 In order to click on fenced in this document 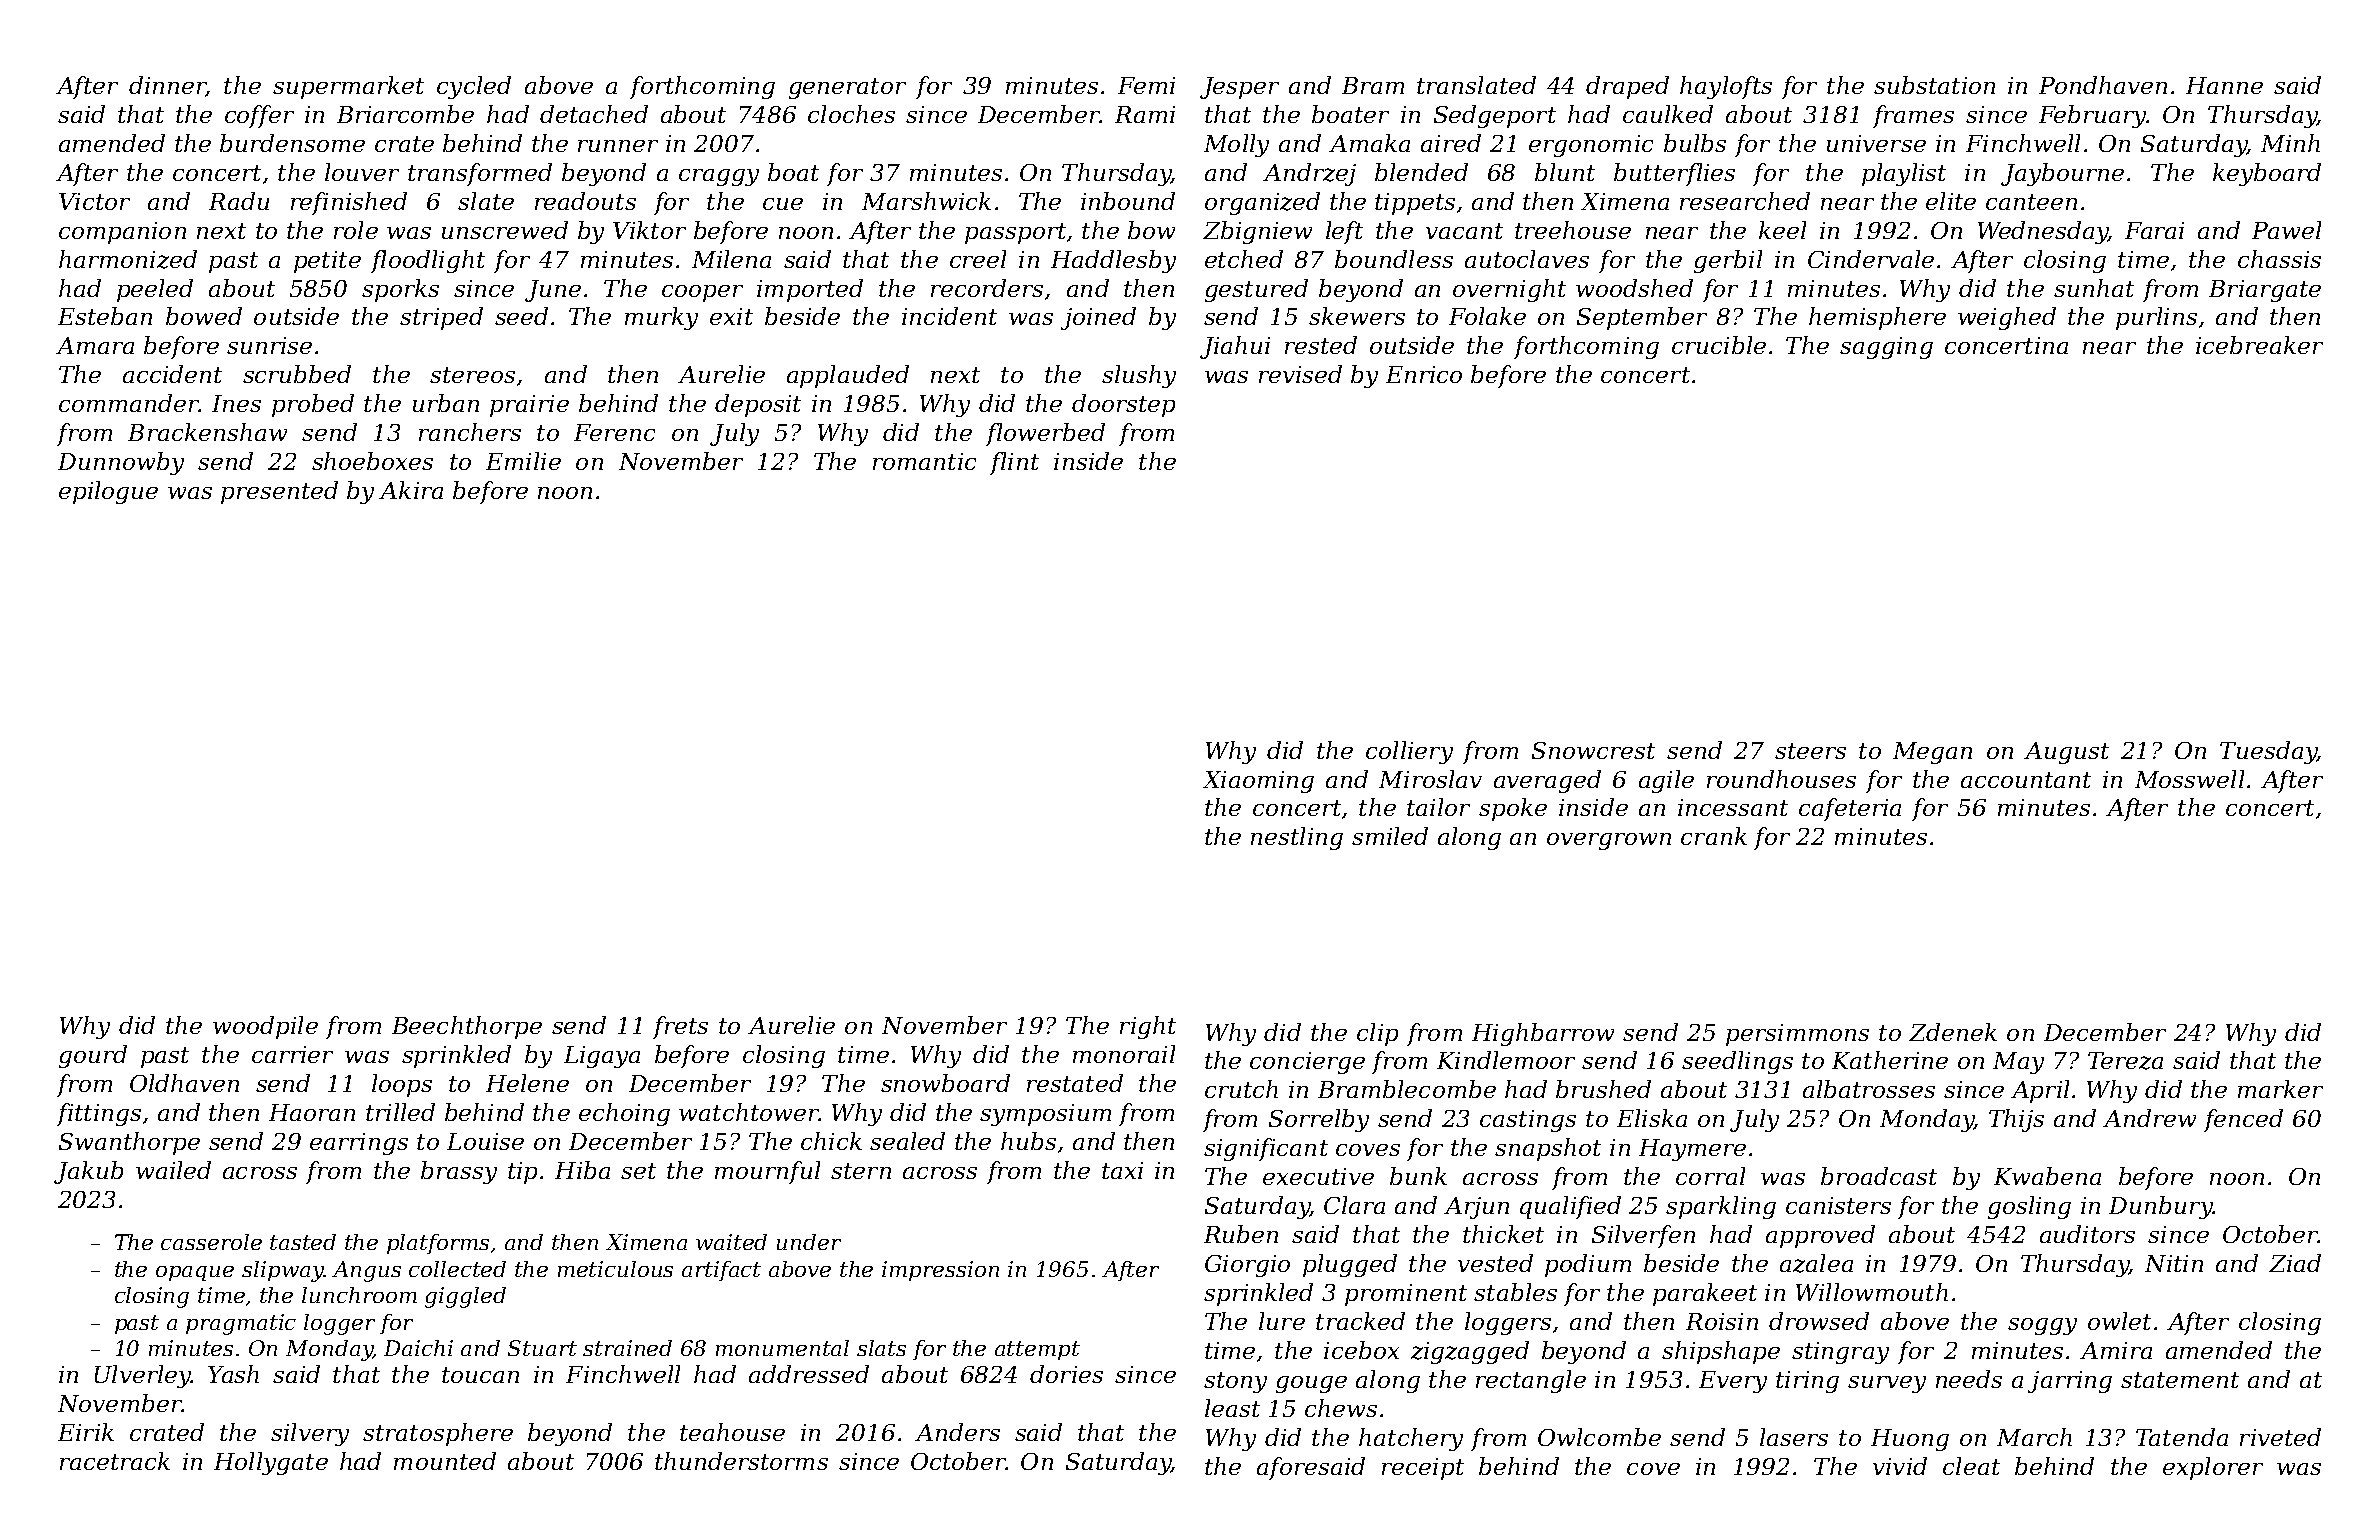, I will do `click(2243, 1120)`.
